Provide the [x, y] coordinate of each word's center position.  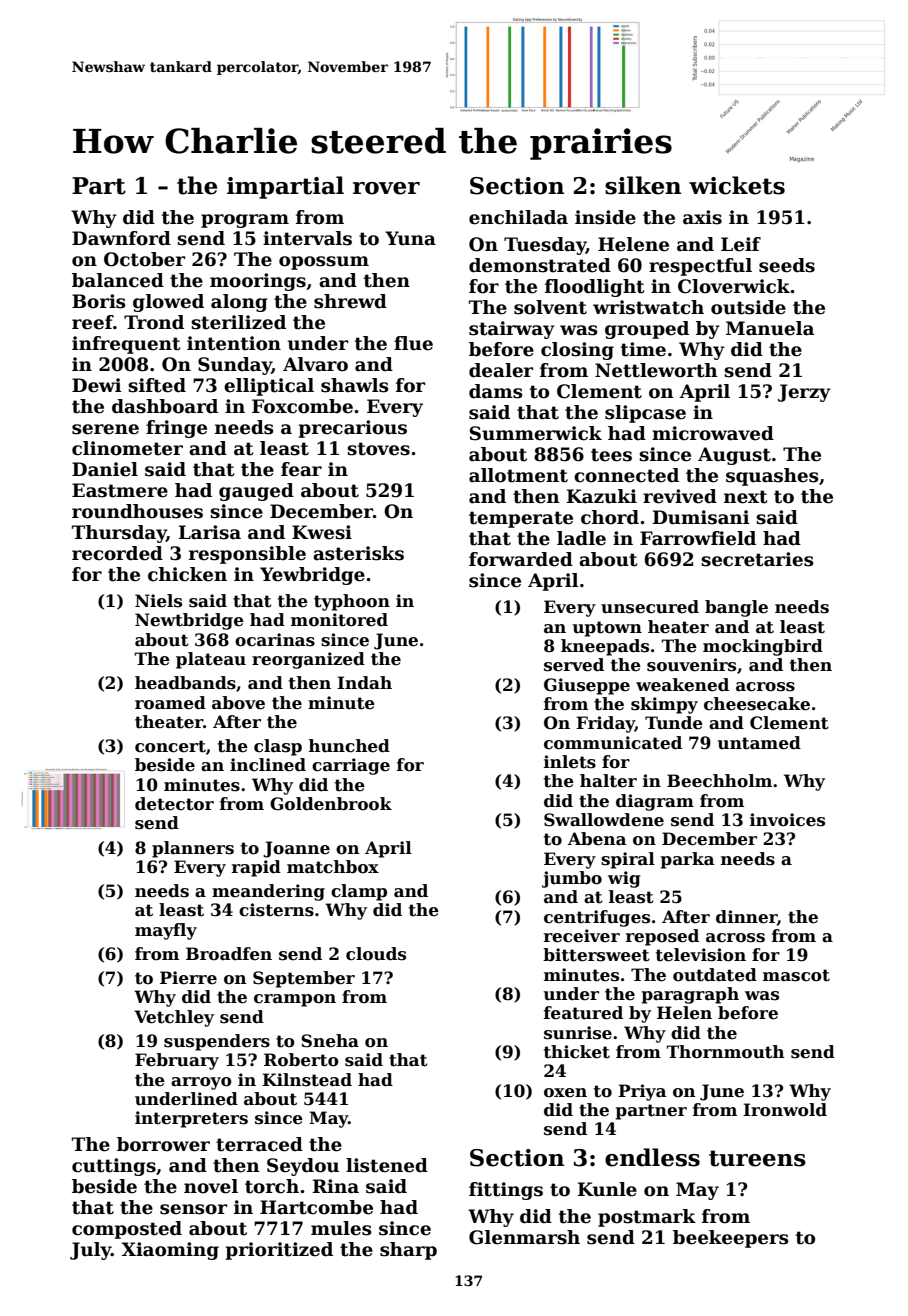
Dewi [97, 385]
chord [610, 517]
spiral [628, 860]
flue [413, 343]
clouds [376, 954]
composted [127, 1230]
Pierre [188, 978]
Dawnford [121, 238]
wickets [737, 185]
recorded [117, 553]
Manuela [770, 328]
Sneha [330, 1041]
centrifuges [597, 918]
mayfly [166, 931]
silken [643, 185]
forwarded [521, 559]
